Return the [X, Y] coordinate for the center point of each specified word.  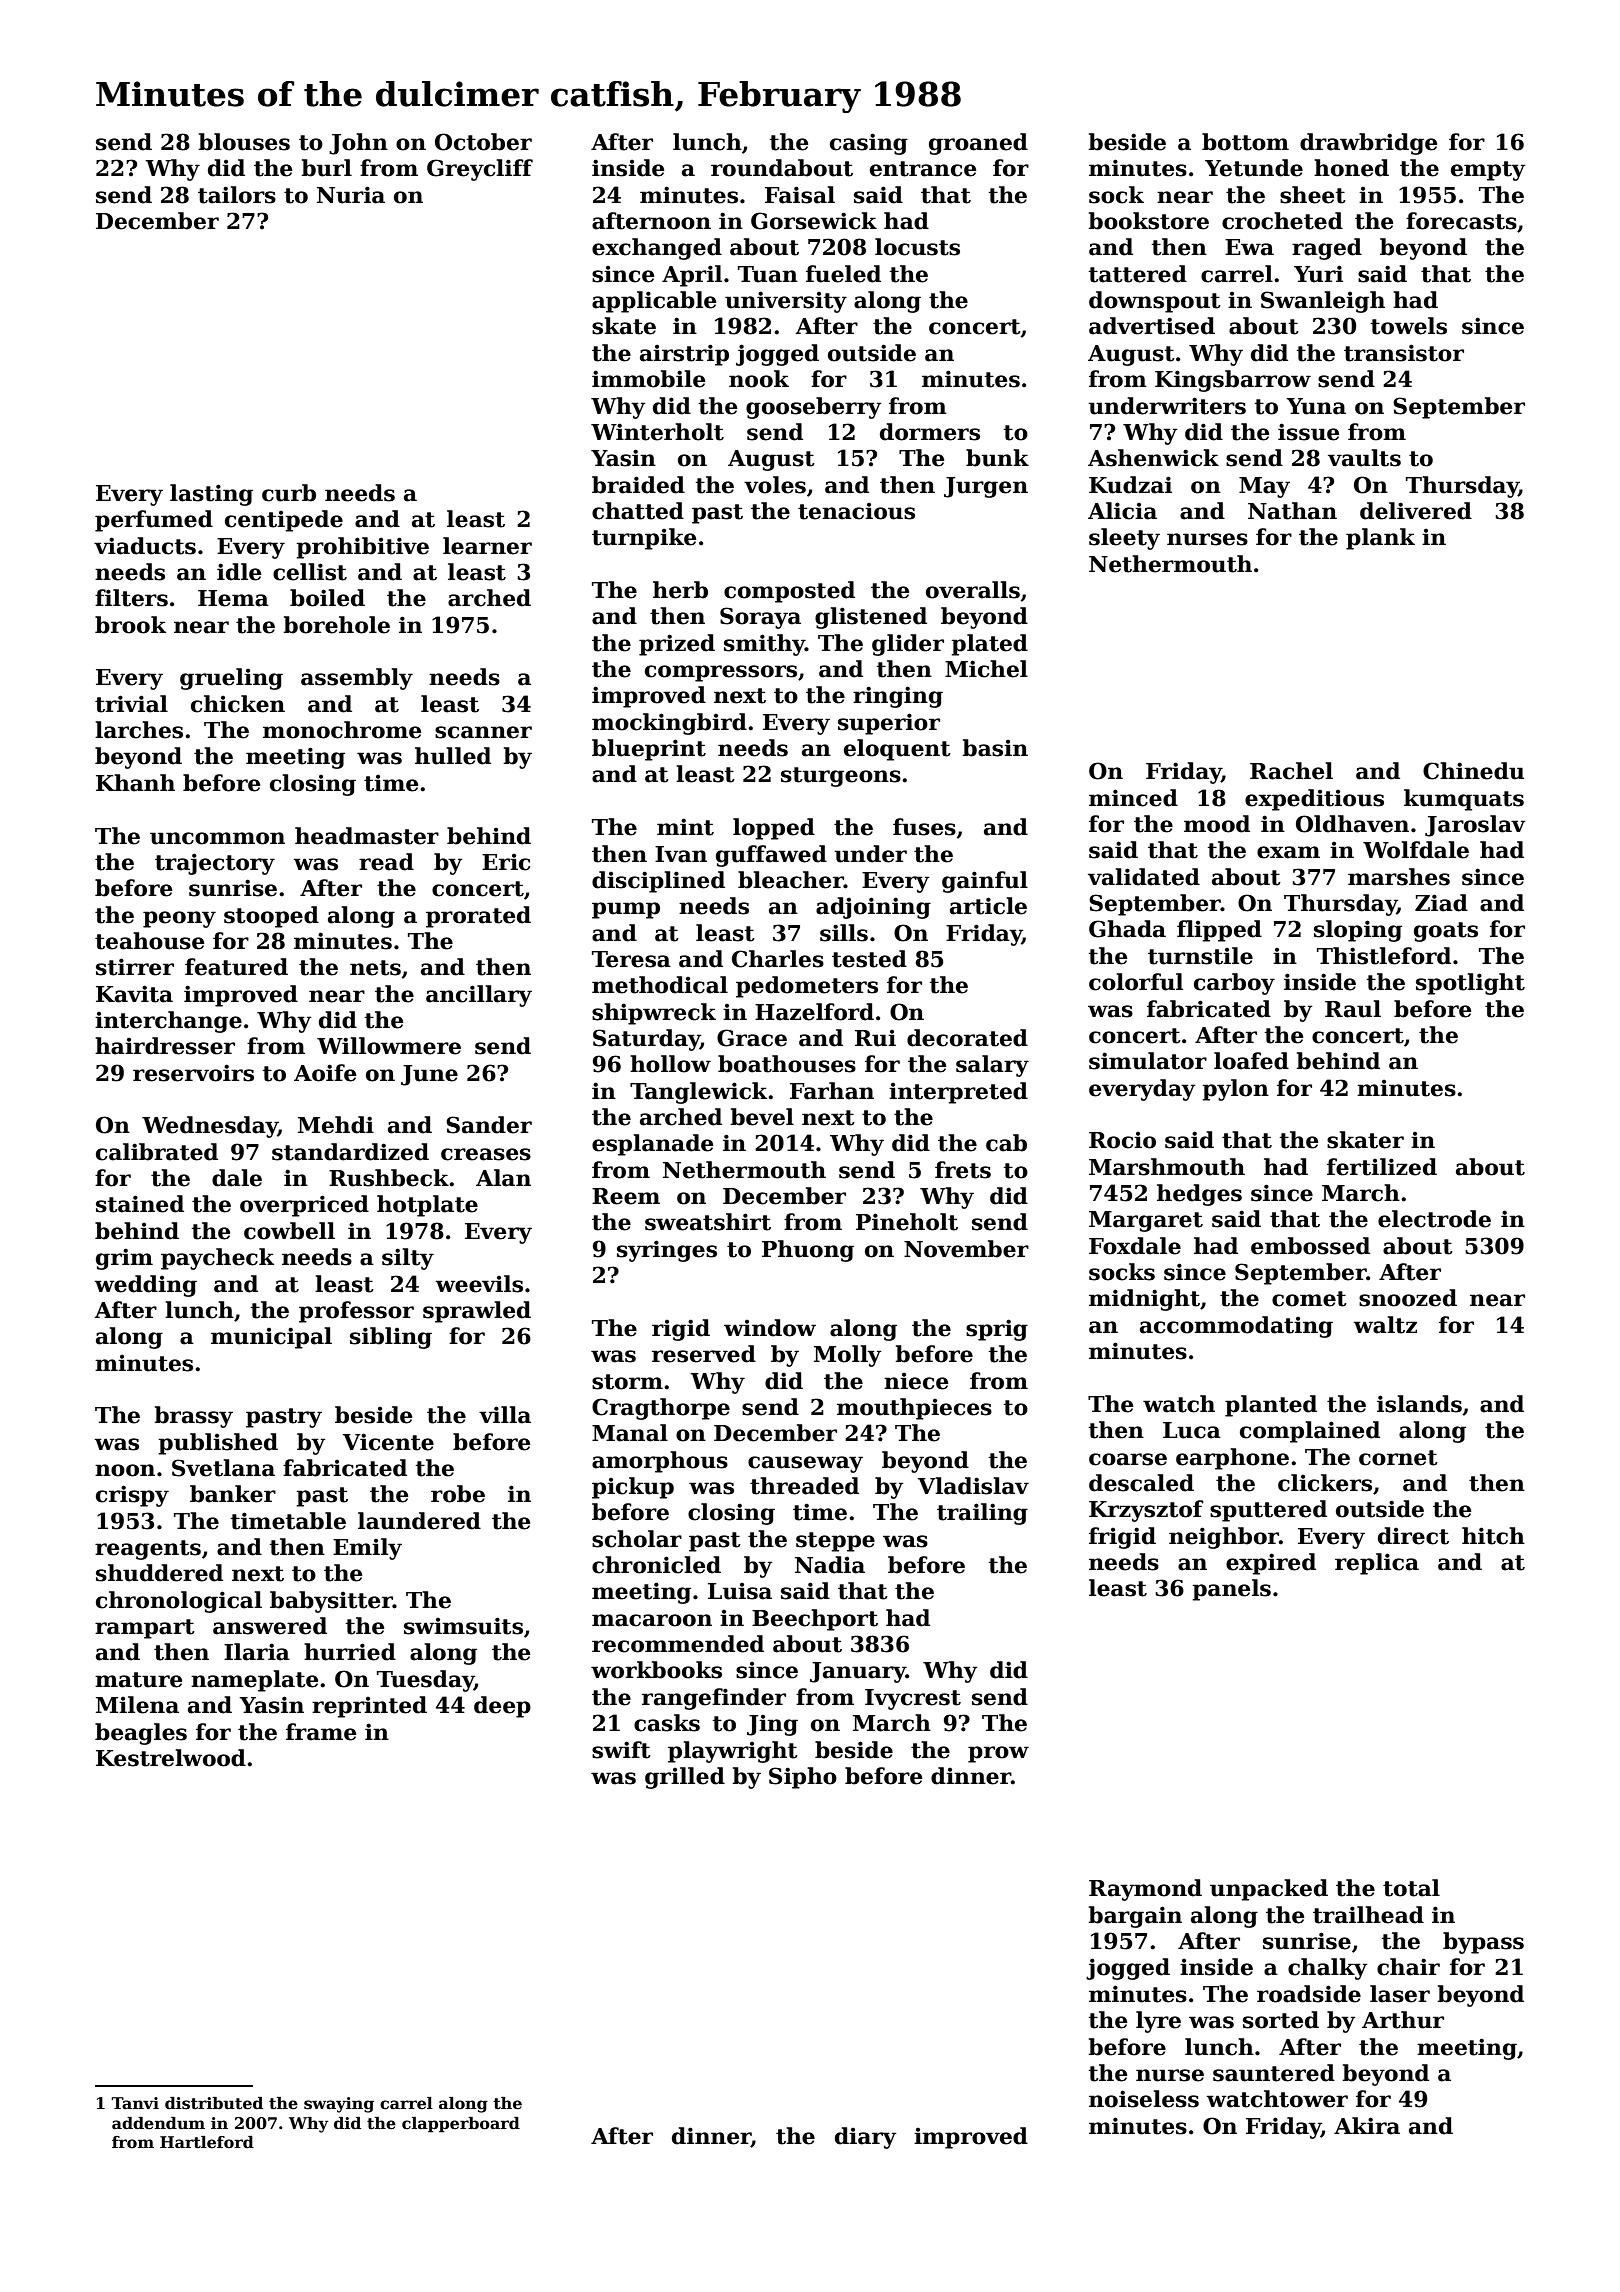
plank [1380, 539]
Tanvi [135, 2103]
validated [1144, 877]
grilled [685, 1778]
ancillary [479, 996]
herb [680, 590]
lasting [211, 495]
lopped [774, 829]
